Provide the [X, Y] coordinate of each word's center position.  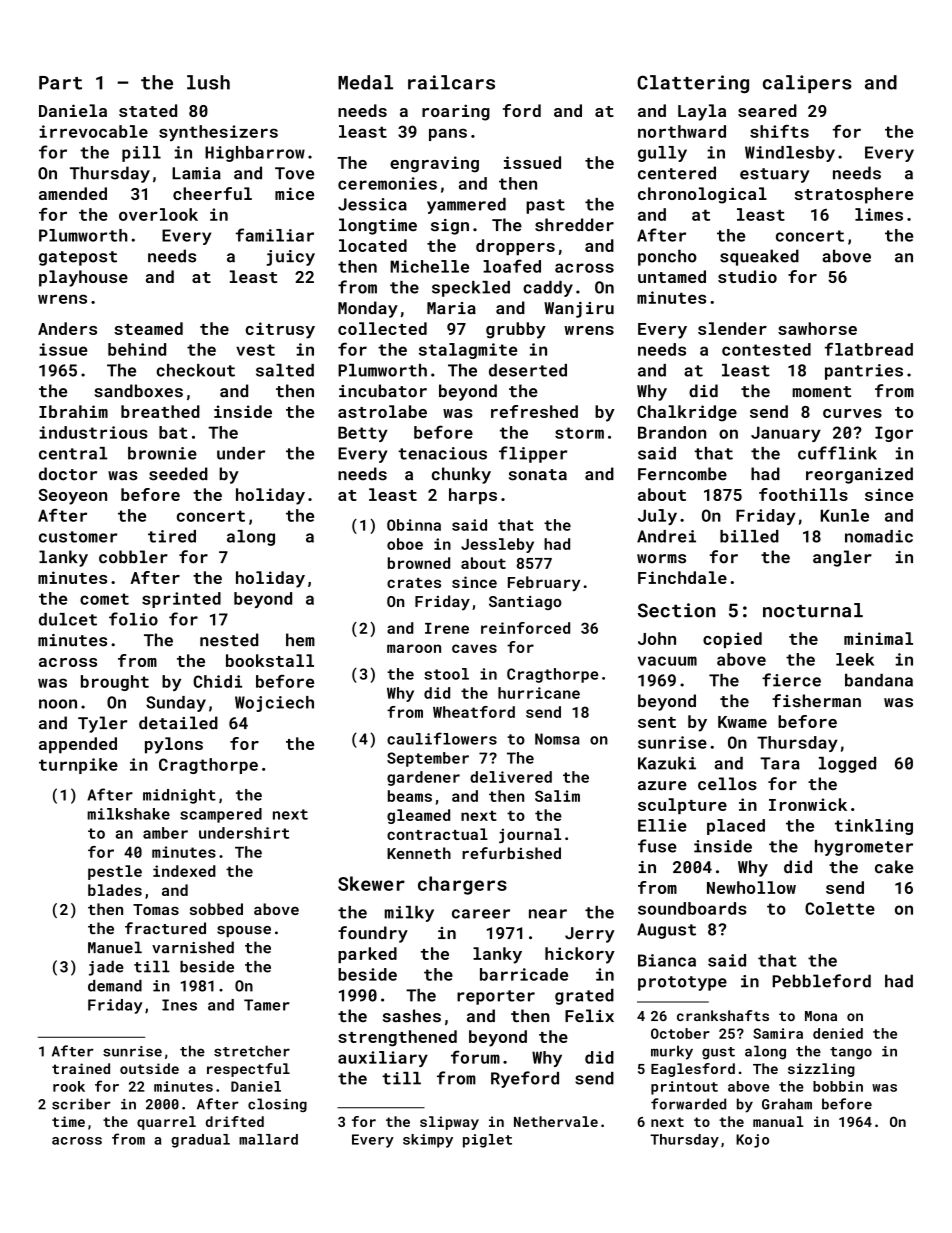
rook [69, 1086]
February [544, 583]
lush [208, 82]
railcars [451, 82]
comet [104, 599]
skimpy [428, 1141]
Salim [557, 796]
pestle [115, 872]
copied [732, 640]
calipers [807, 84]
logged [847, 765]
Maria [451, 308]
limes [879, 214]
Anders [67, 328]
